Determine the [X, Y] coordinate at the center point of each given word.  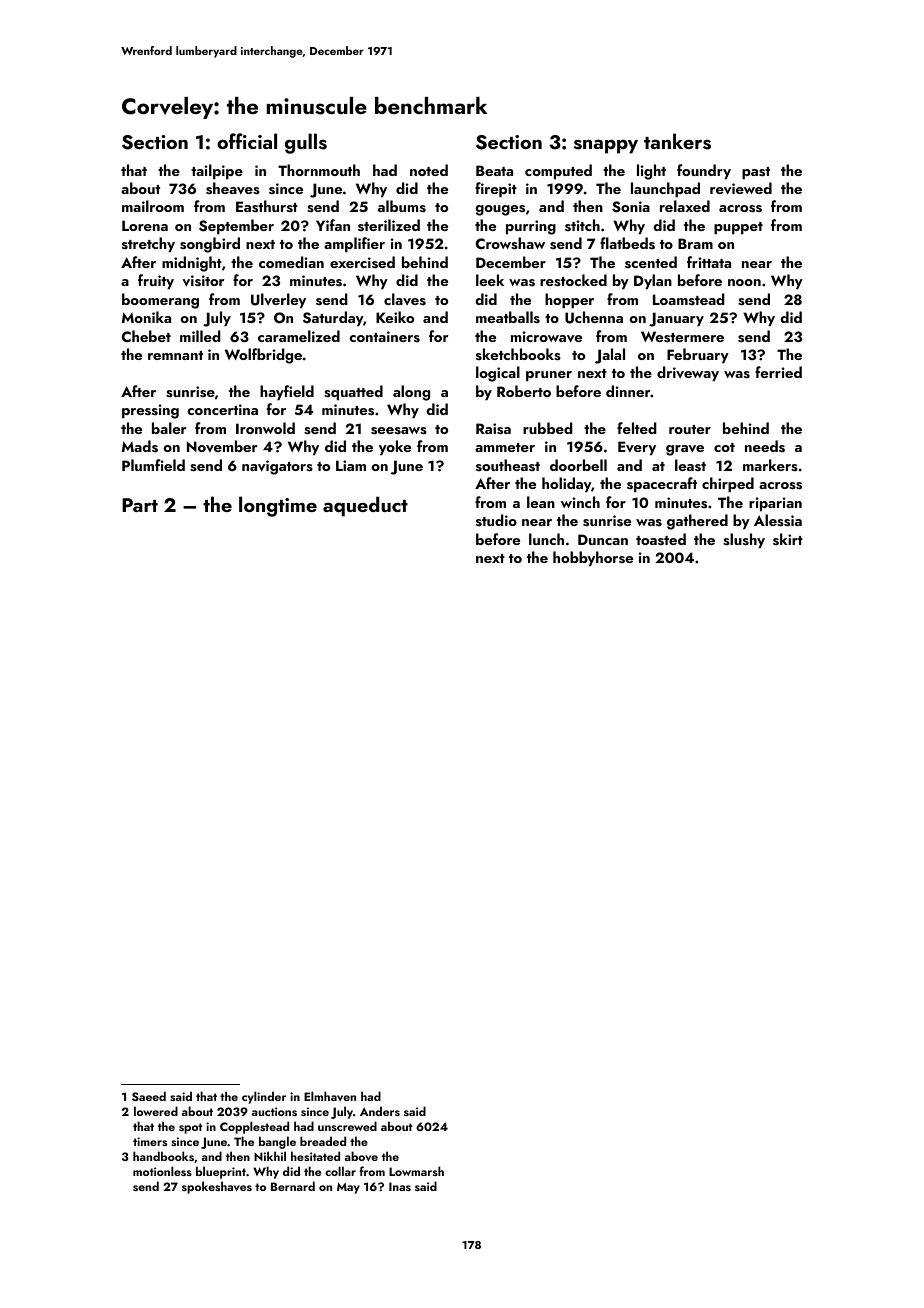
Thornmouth [319, 170]
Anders [380, 1111]
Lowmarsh [416, 1171]
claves [405, 299]
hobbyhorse [593, 559]
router [690, 429]
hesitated [315, 1156]
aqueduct [365, 506]
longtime [278, 506]
